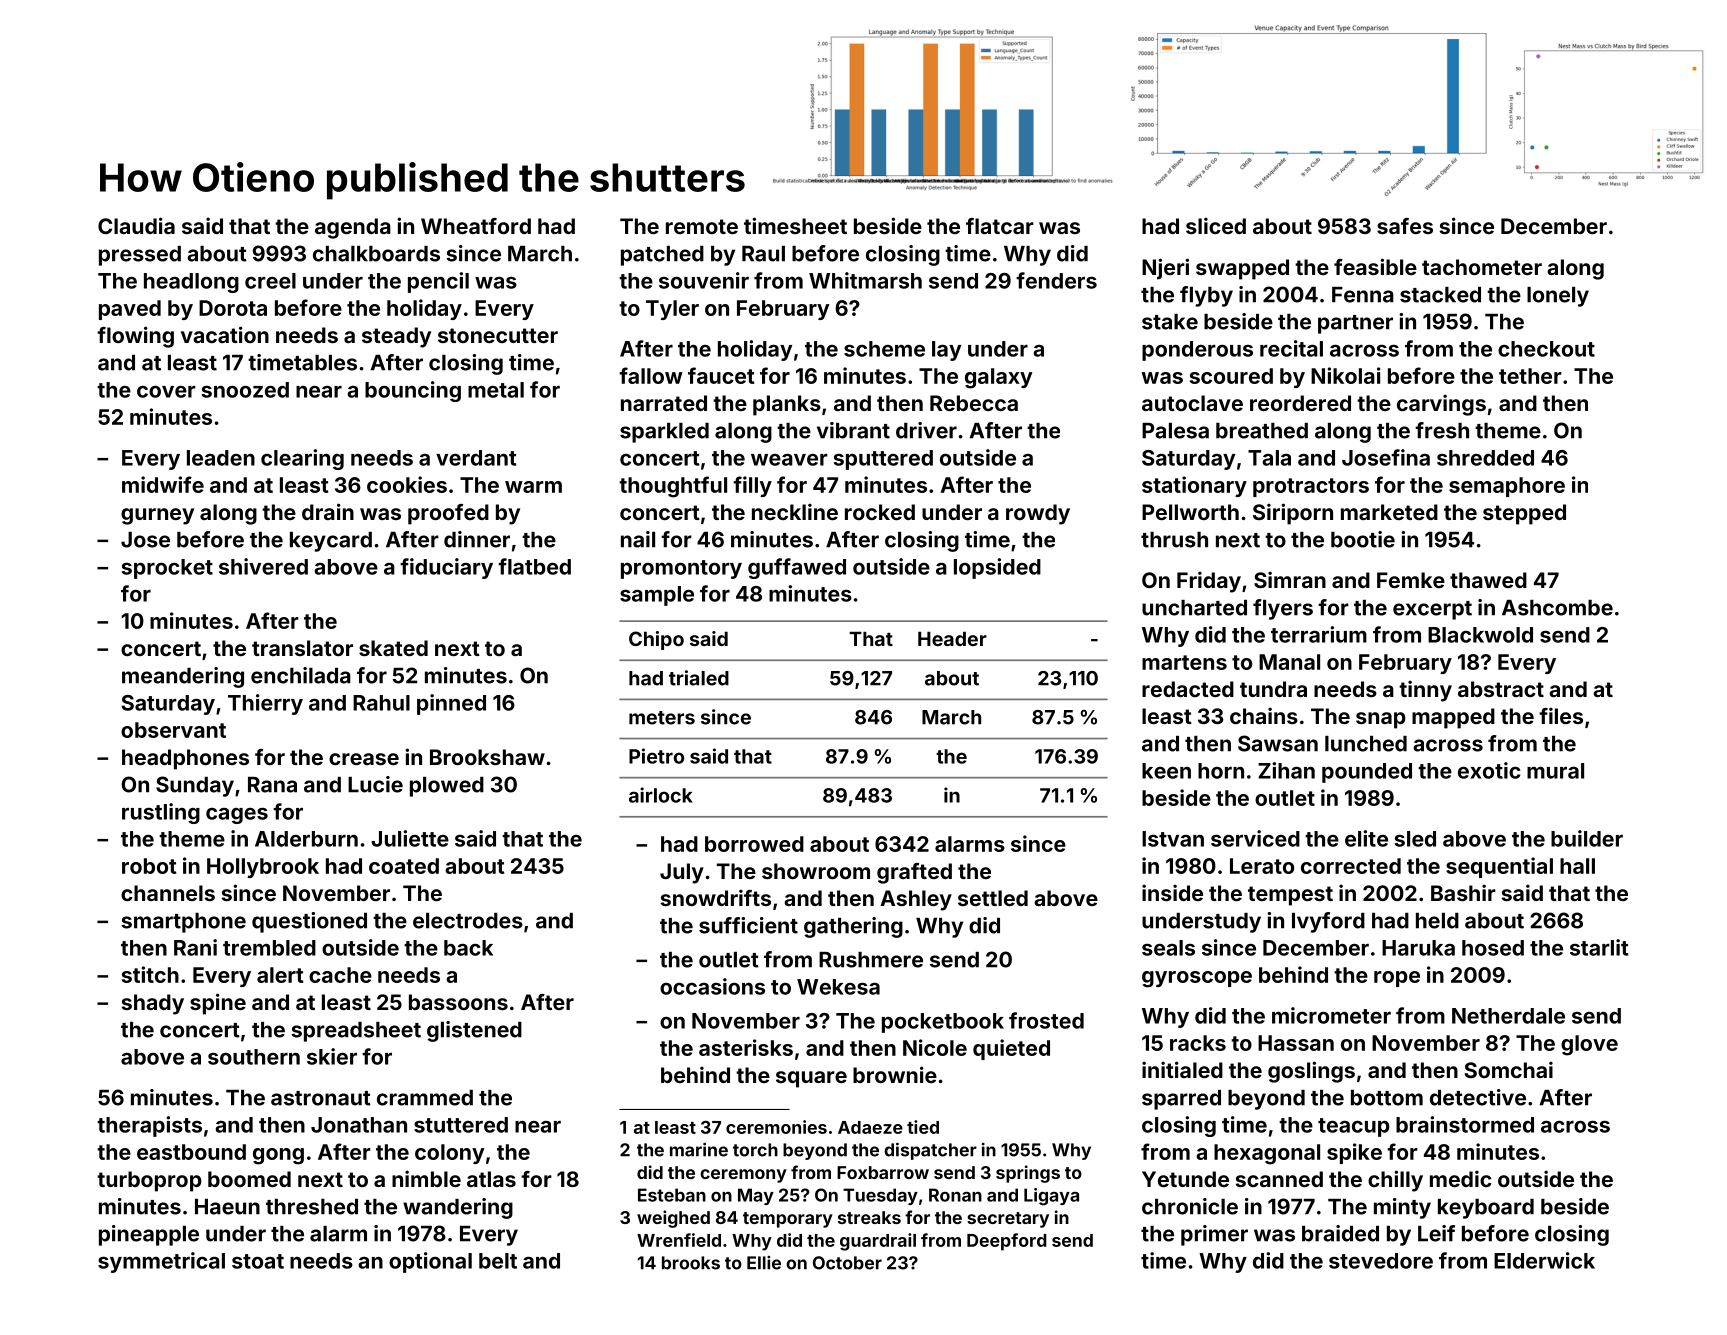  I want to click on fiduciary, so click(446, 568).
